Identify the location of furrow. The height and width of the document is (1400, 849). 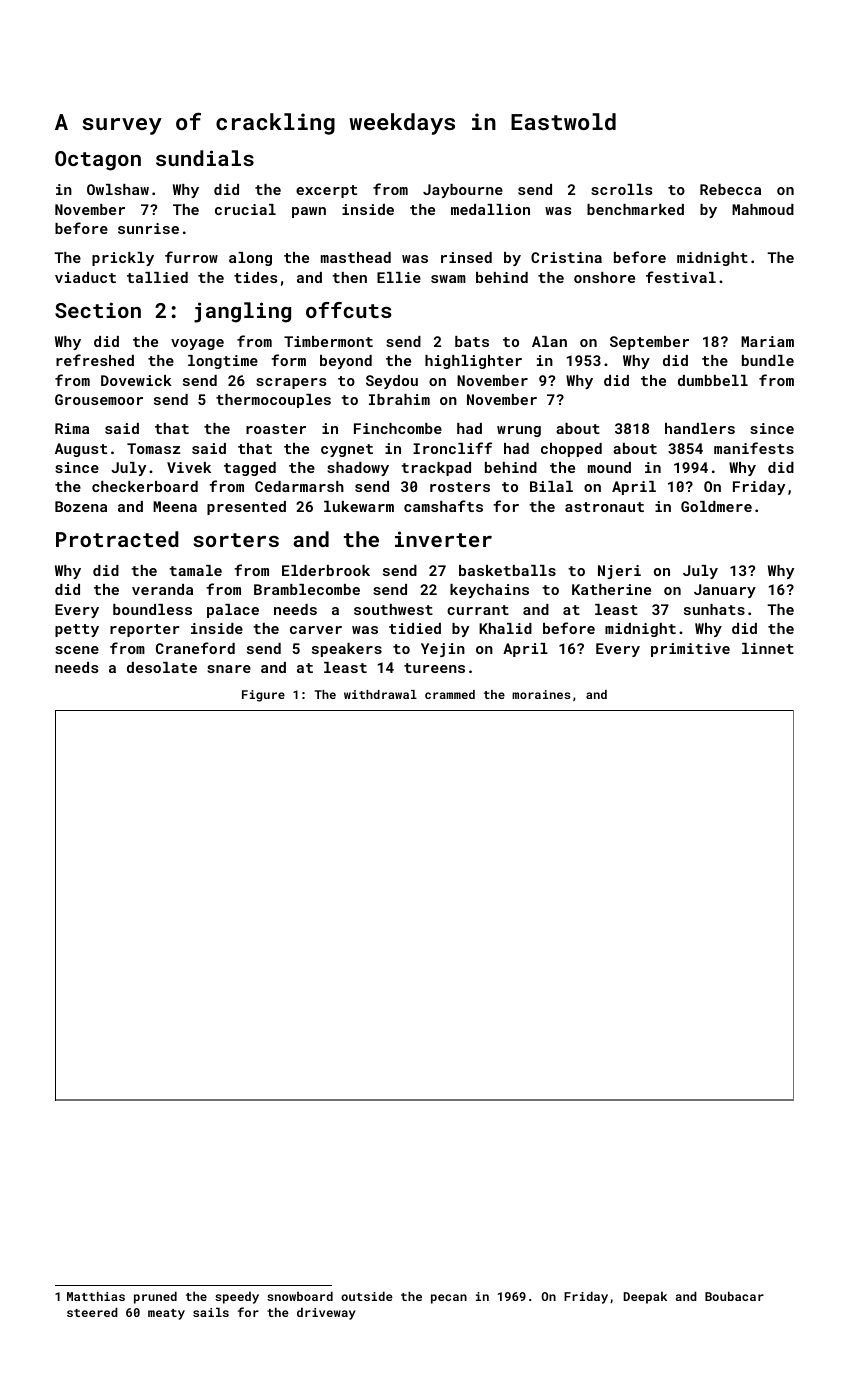
(191, 257).
